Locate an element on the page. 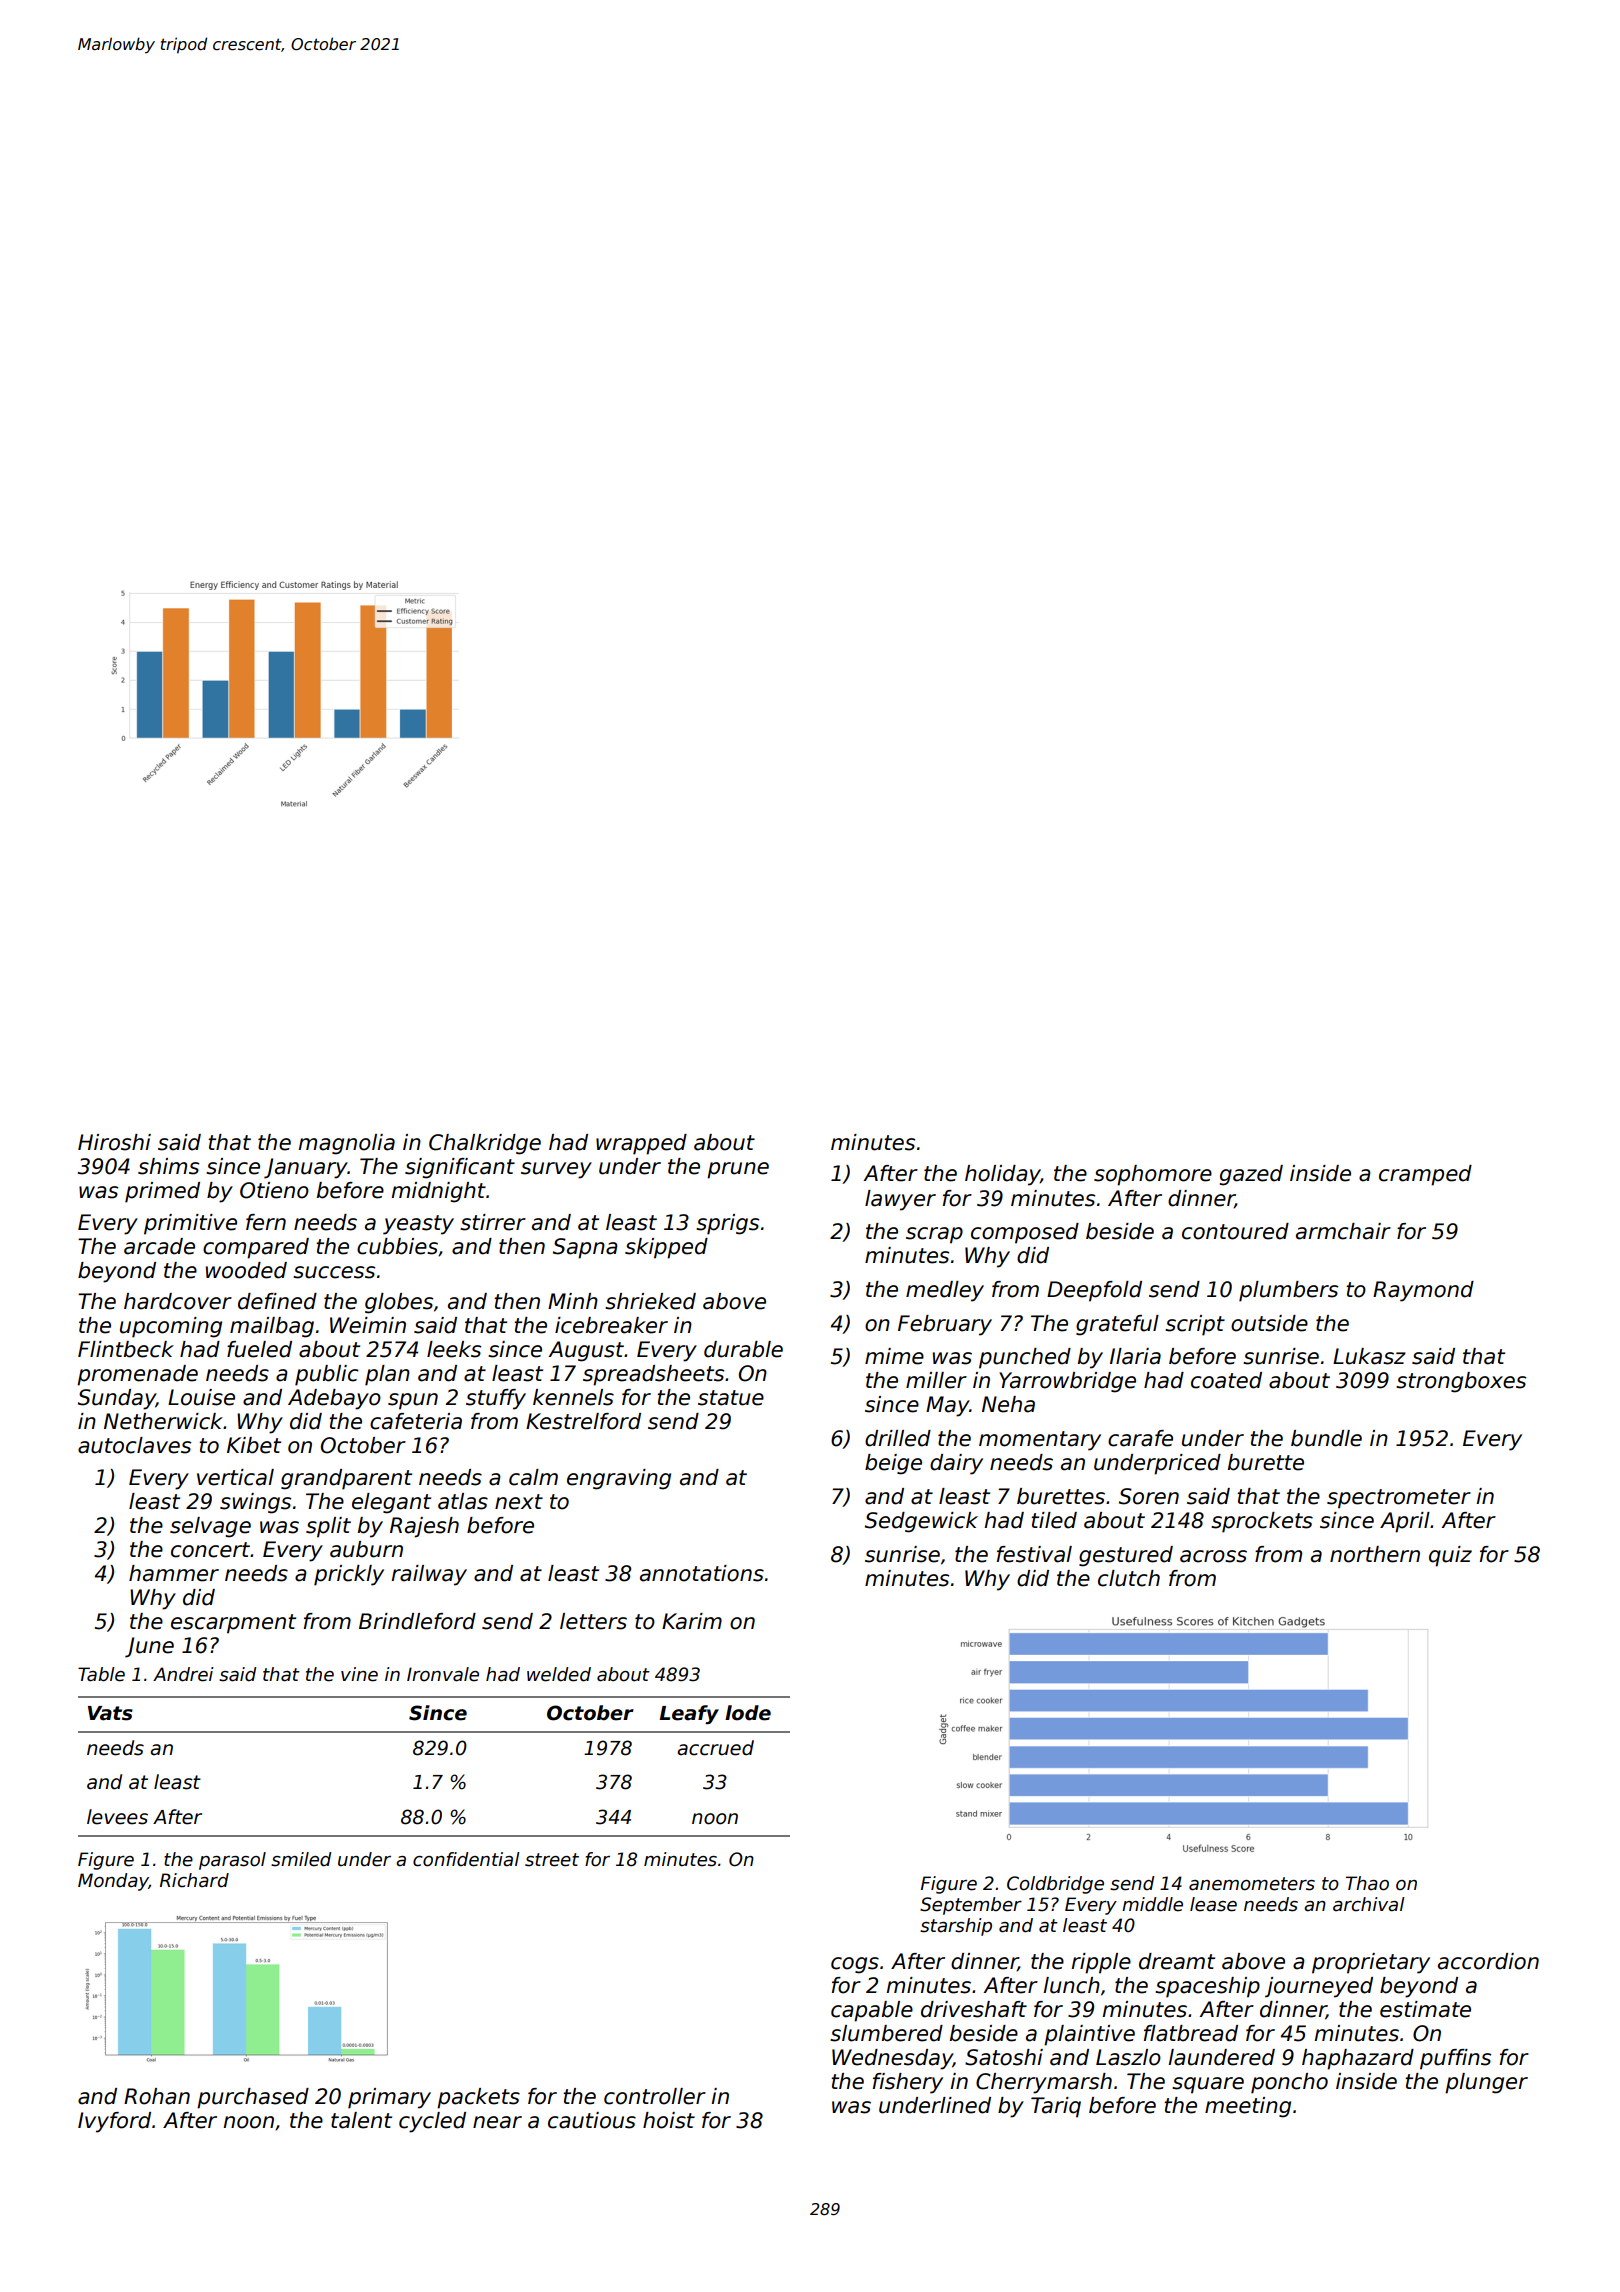 This document has width=1620, height=2292. script is located at coordinates (1195, 1325).
